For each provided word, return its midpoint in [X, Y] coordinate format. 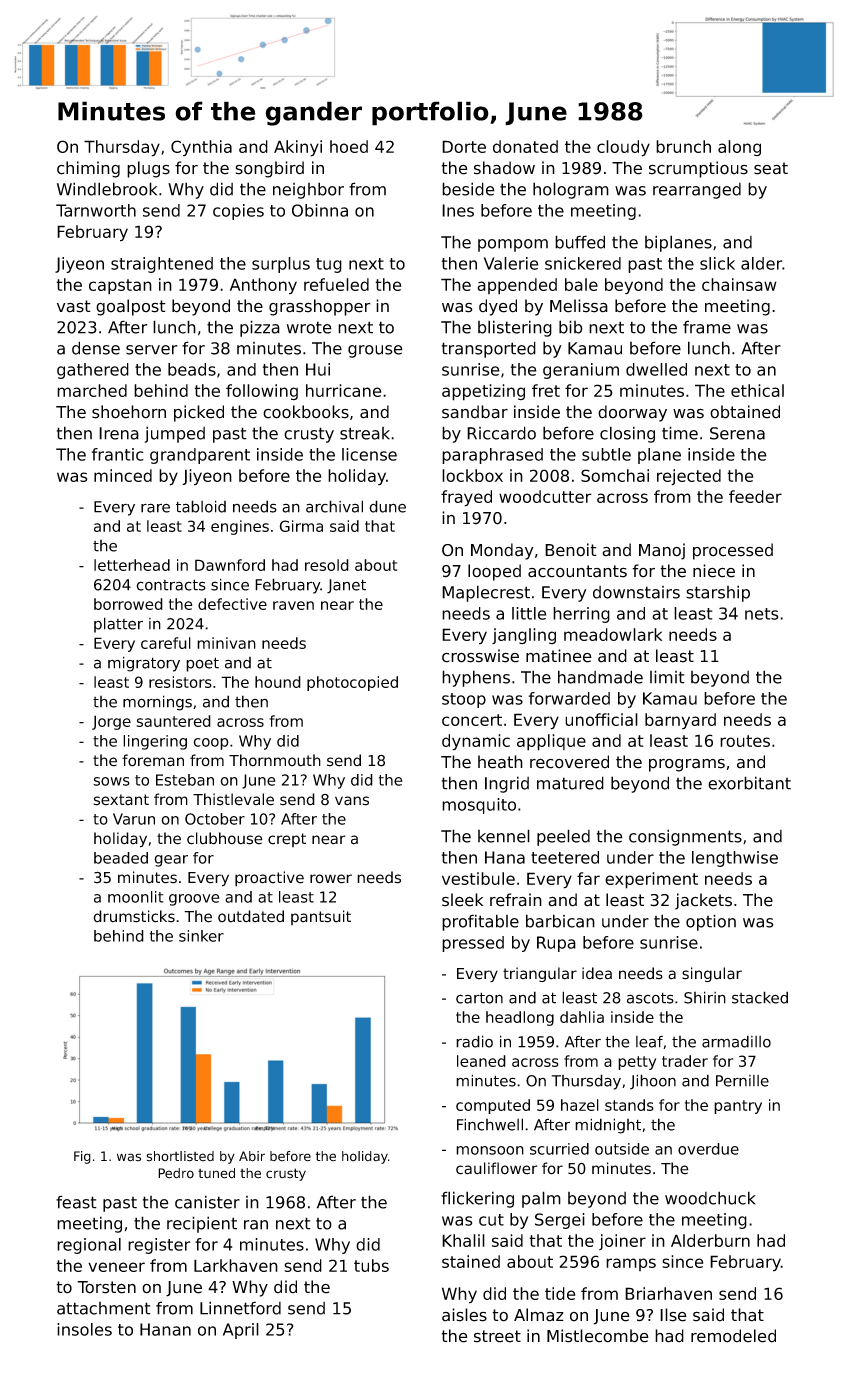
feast [76, 1202]
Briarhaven [668, 1293]
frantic [118, 454]
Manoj [662, 551]
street [497, 1336]
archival [334, 506]
